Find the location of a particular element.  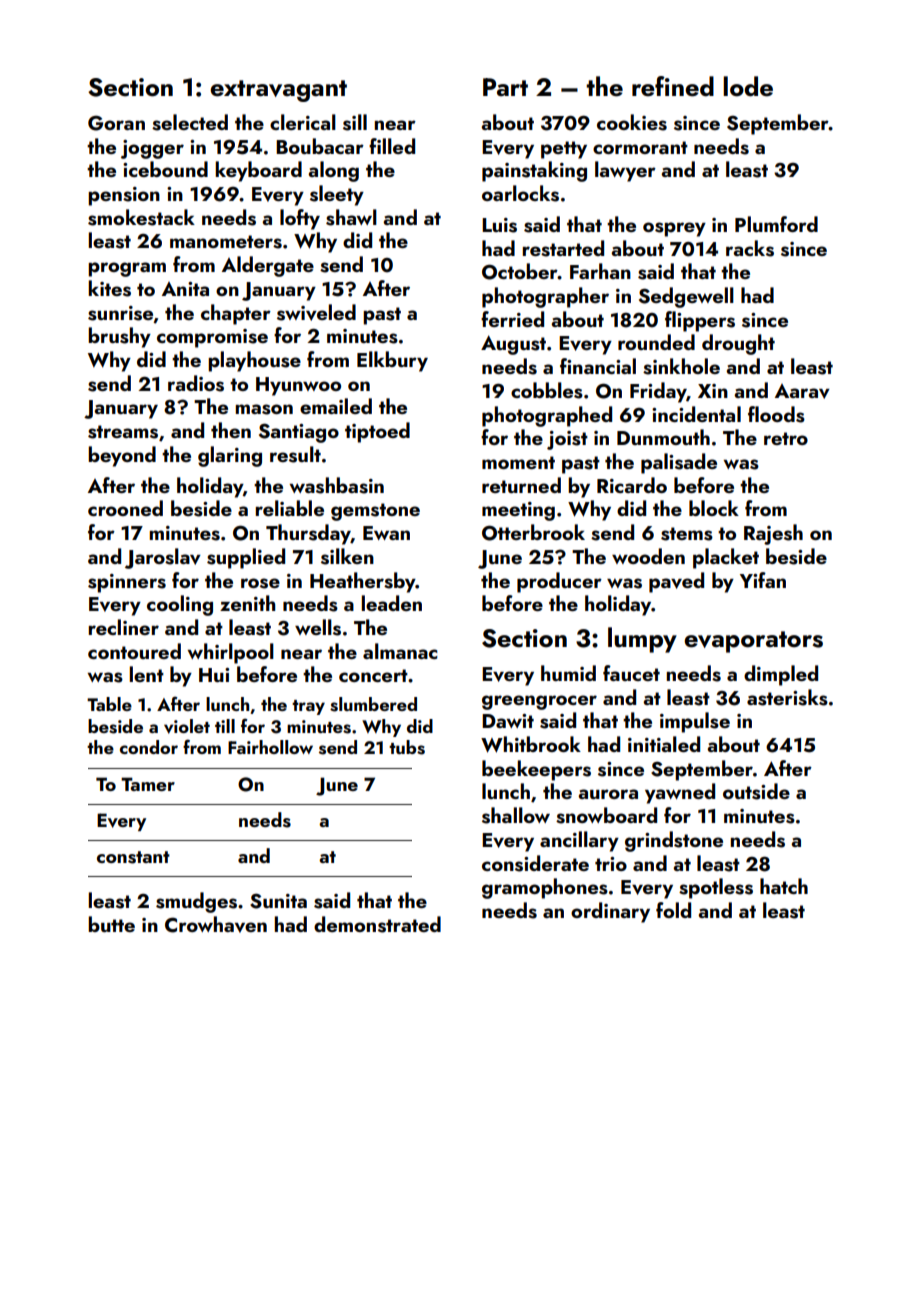

sill is located at coordinates (355, 122).
